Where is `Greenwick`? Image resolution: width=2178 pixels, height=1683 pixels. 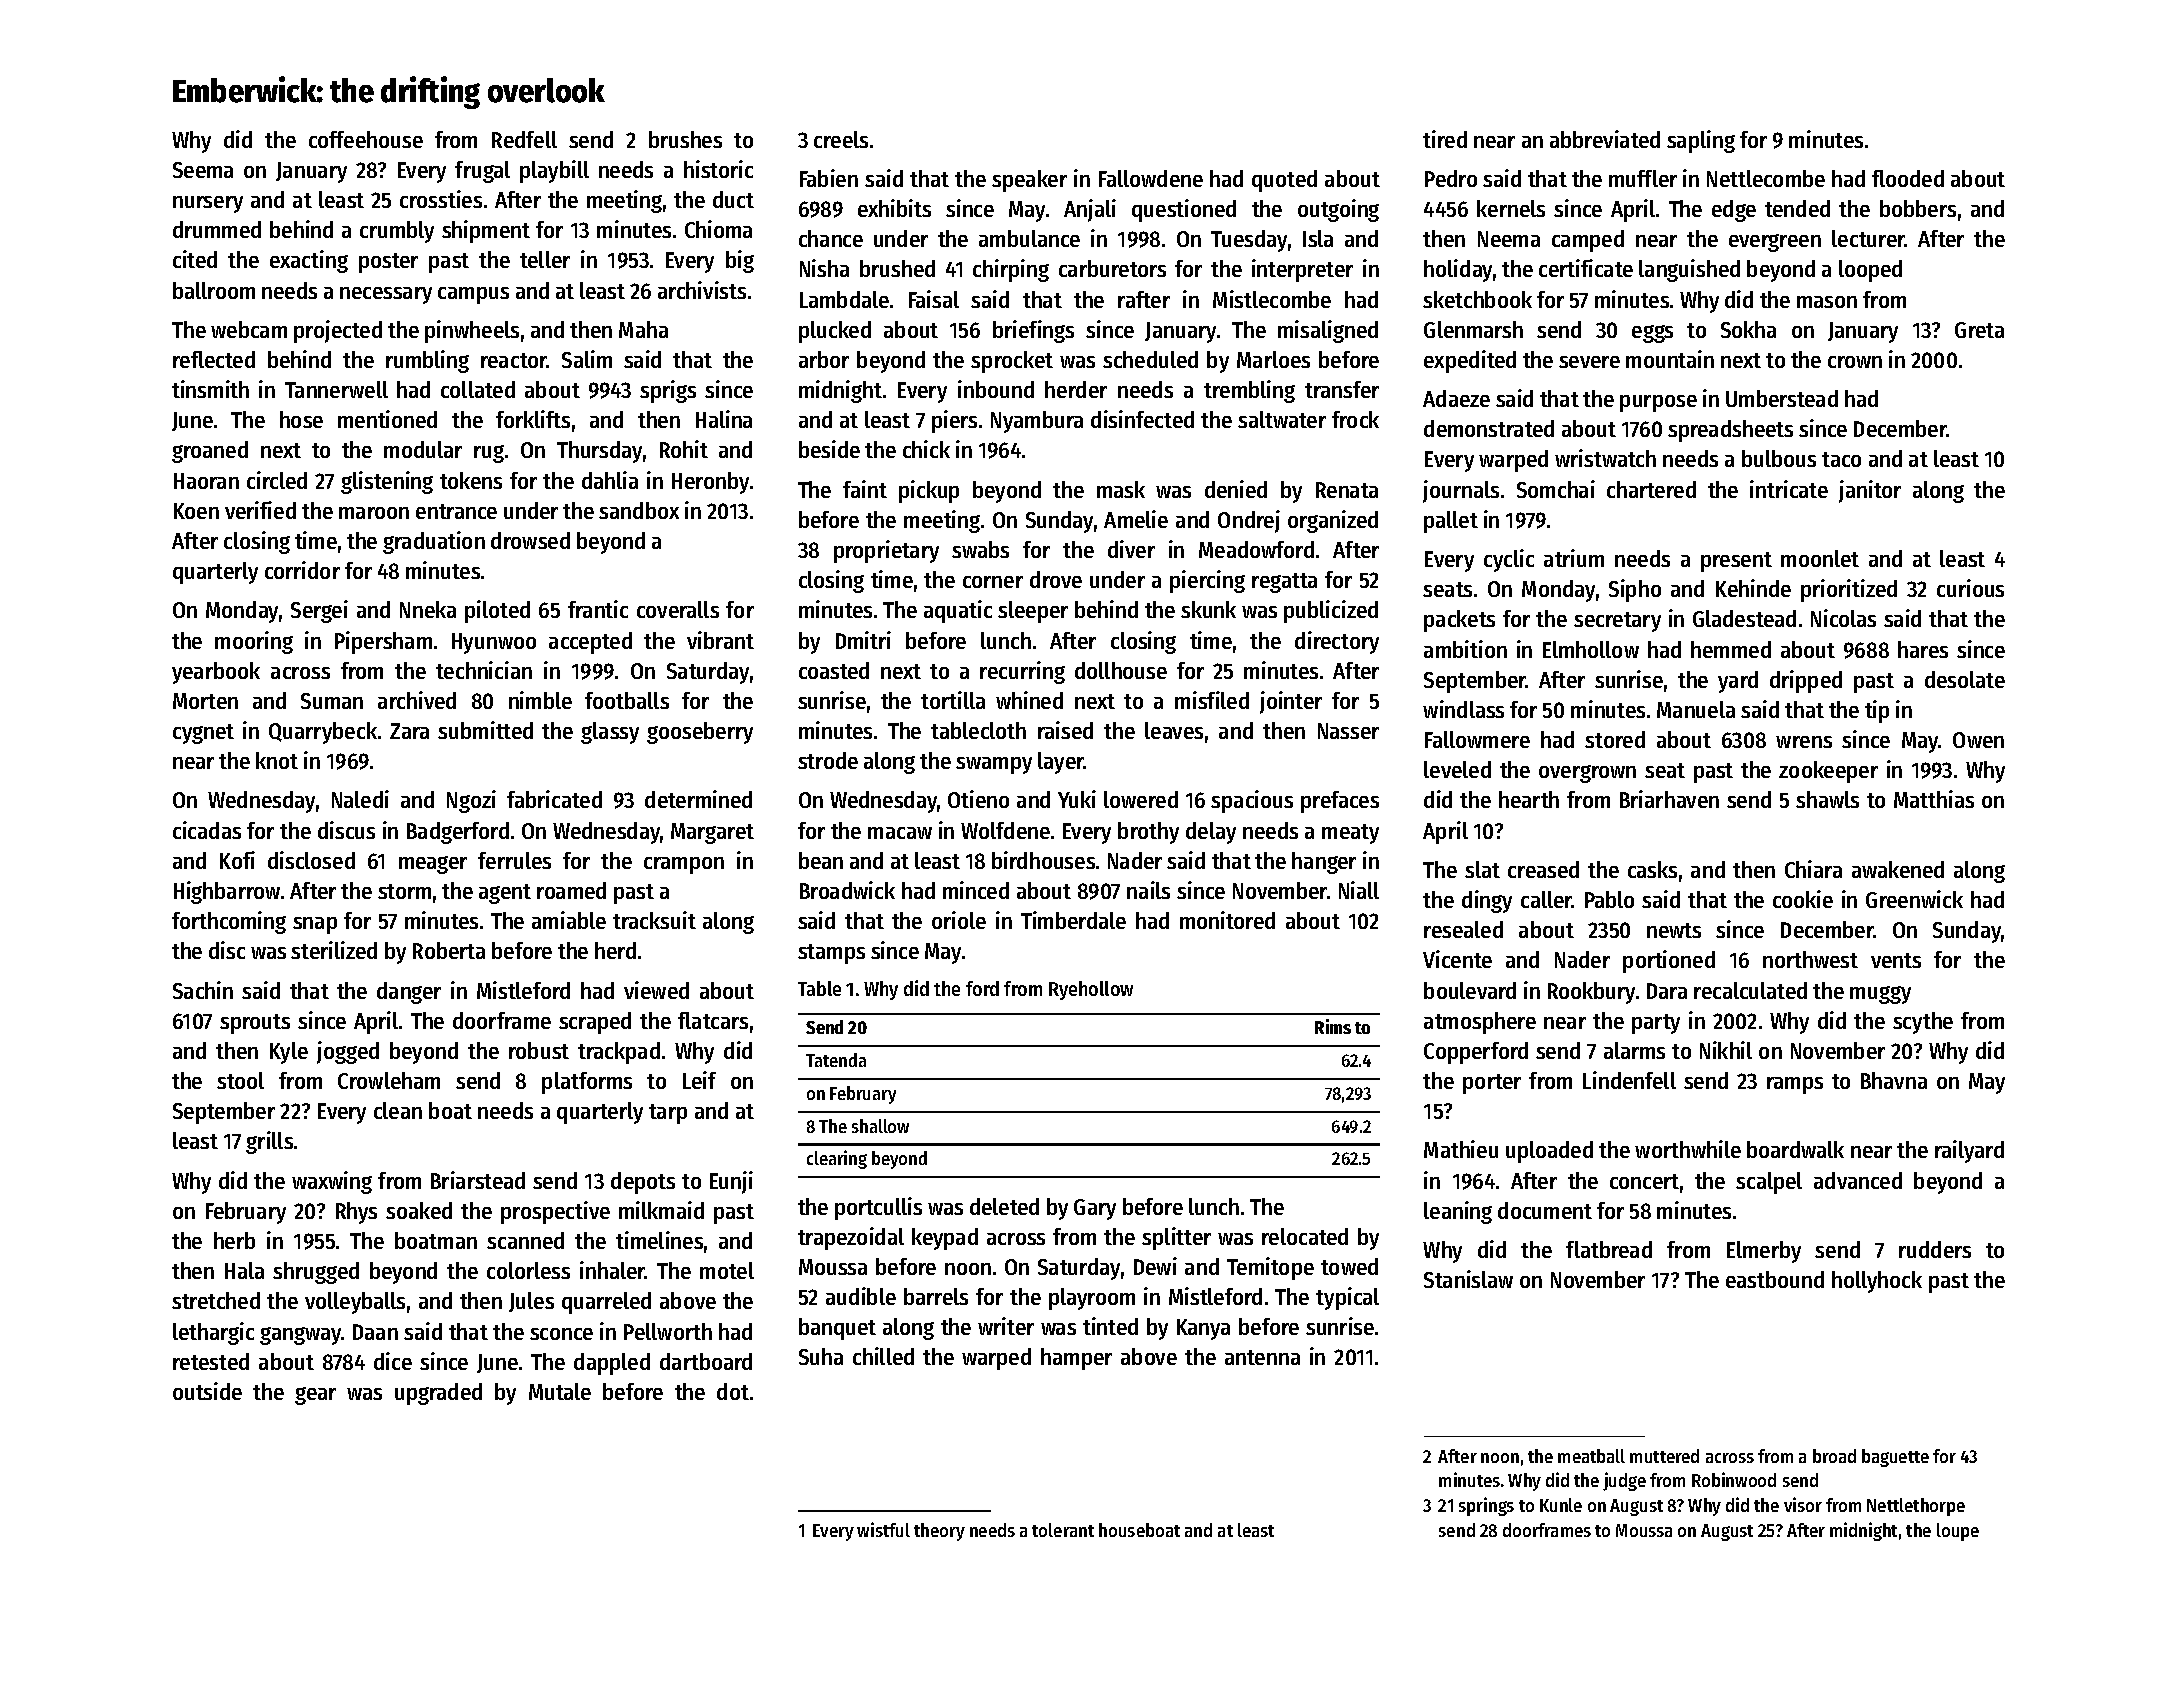
Greenwick is located at coordinates (1914, 899).
